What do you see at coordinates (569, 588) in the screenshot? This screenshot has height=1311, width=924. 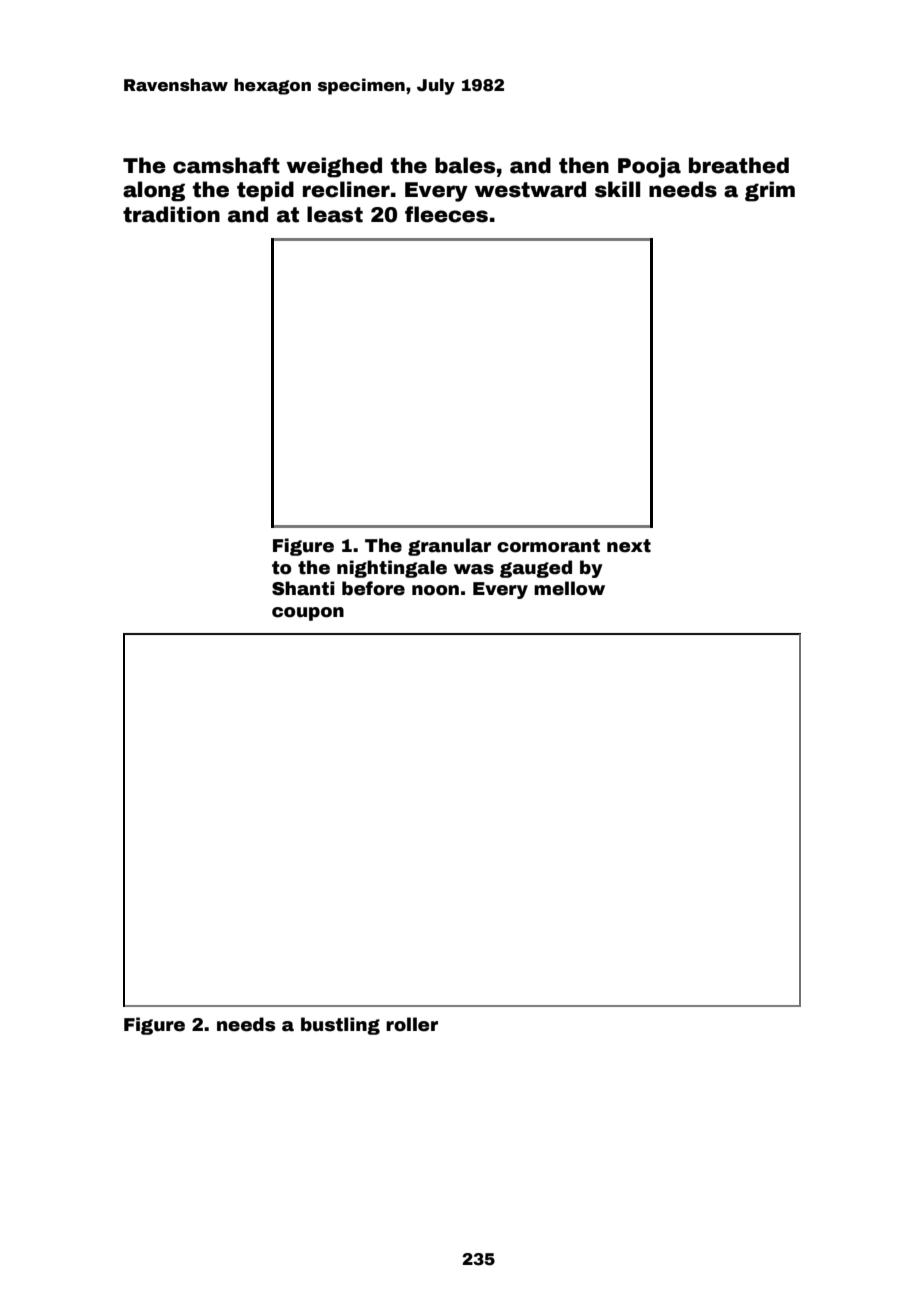 I see `mellow` at bounding box center [569, 588].
